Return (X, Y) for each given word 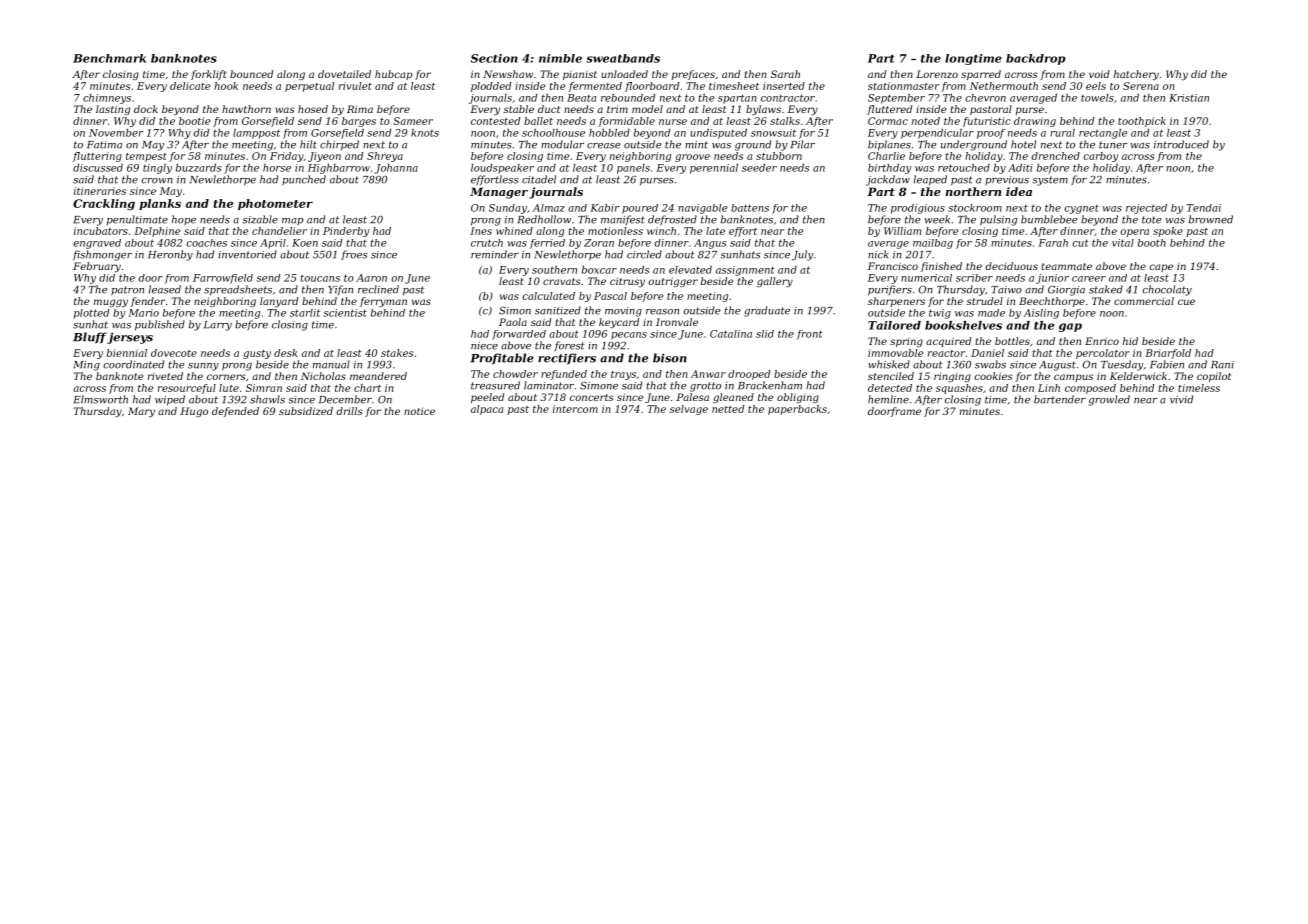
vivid (1181, 399)
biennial (127, 353)
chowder (515, 374)
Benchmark (109, 58)
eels (1096, 86)
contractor (788, 98)
